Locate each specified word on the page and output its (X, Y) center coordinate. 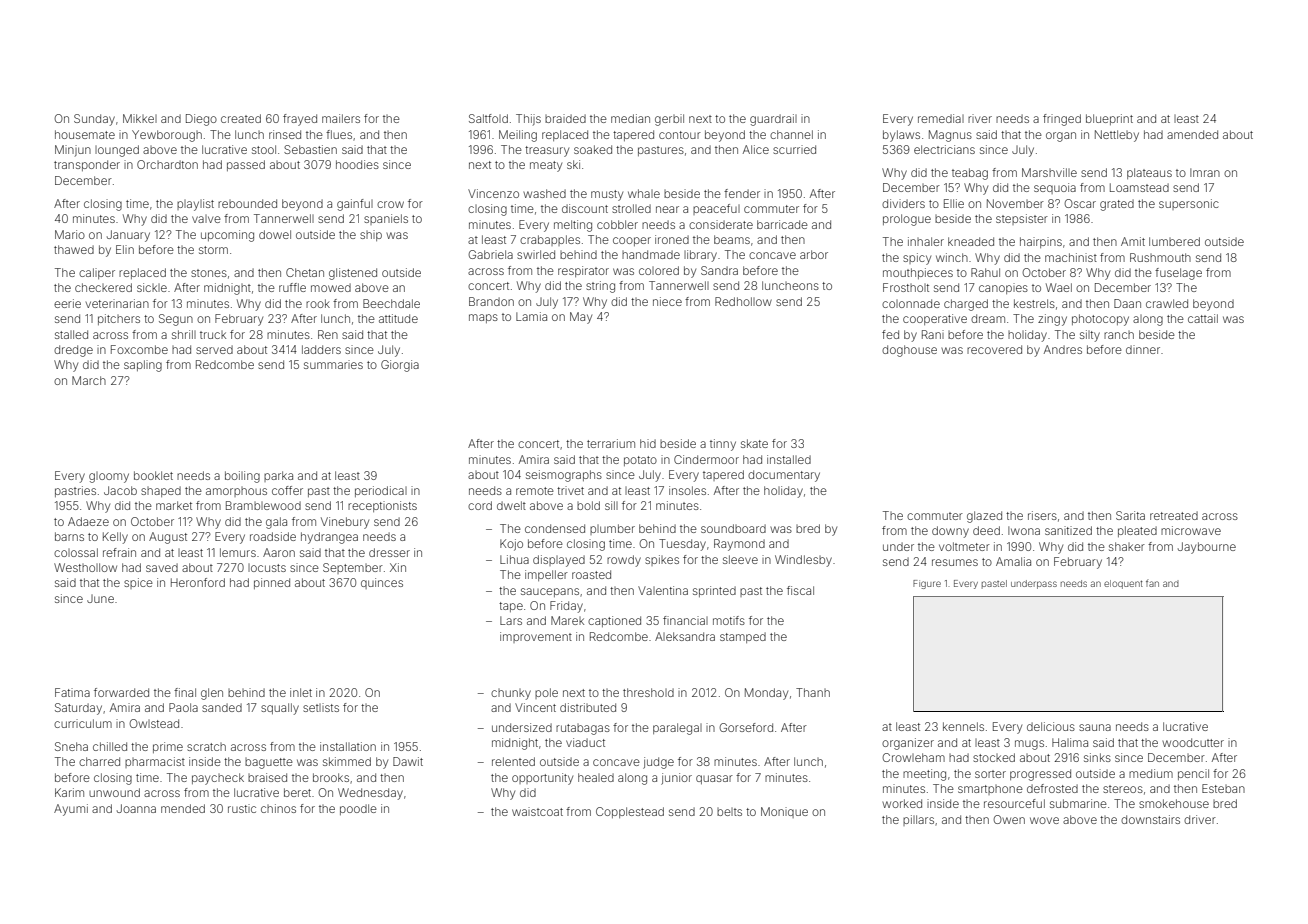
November (1015, 203)
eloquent (1123, 584)
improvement (536, 637)
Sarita (1130, 515)
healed (596, 777)
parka (278, 476)
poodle (358, 809)
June (100, 599)
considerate (721, 224)
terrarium (611, 443)
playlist (195, 205)
